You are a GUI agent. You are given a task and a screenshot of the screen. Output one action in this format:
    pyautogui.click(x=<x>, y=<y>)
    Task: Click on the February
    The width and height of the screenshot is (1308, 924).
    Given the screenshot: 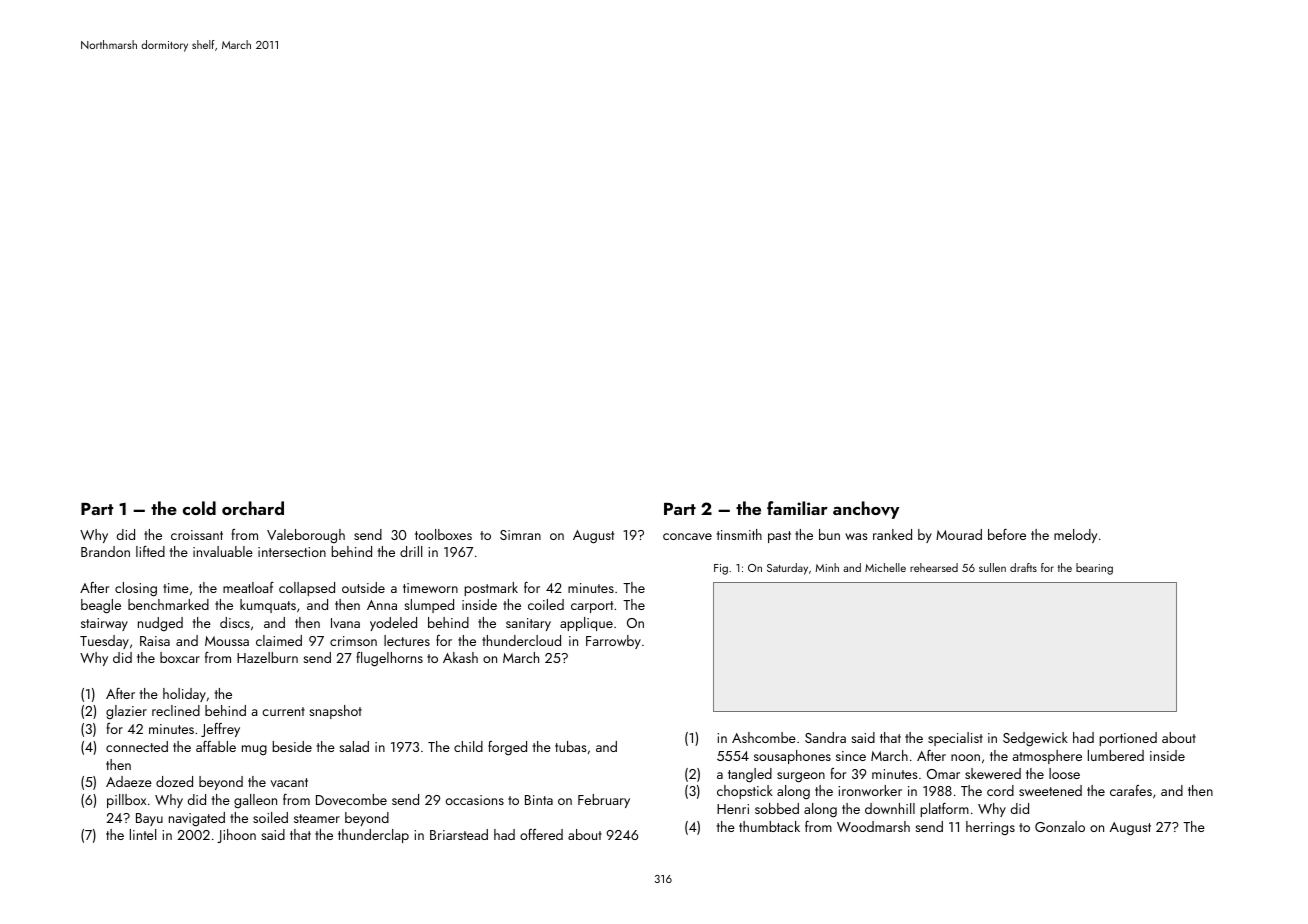 What is the action you would take?
    pyautogui.click(x=604, y=801)
